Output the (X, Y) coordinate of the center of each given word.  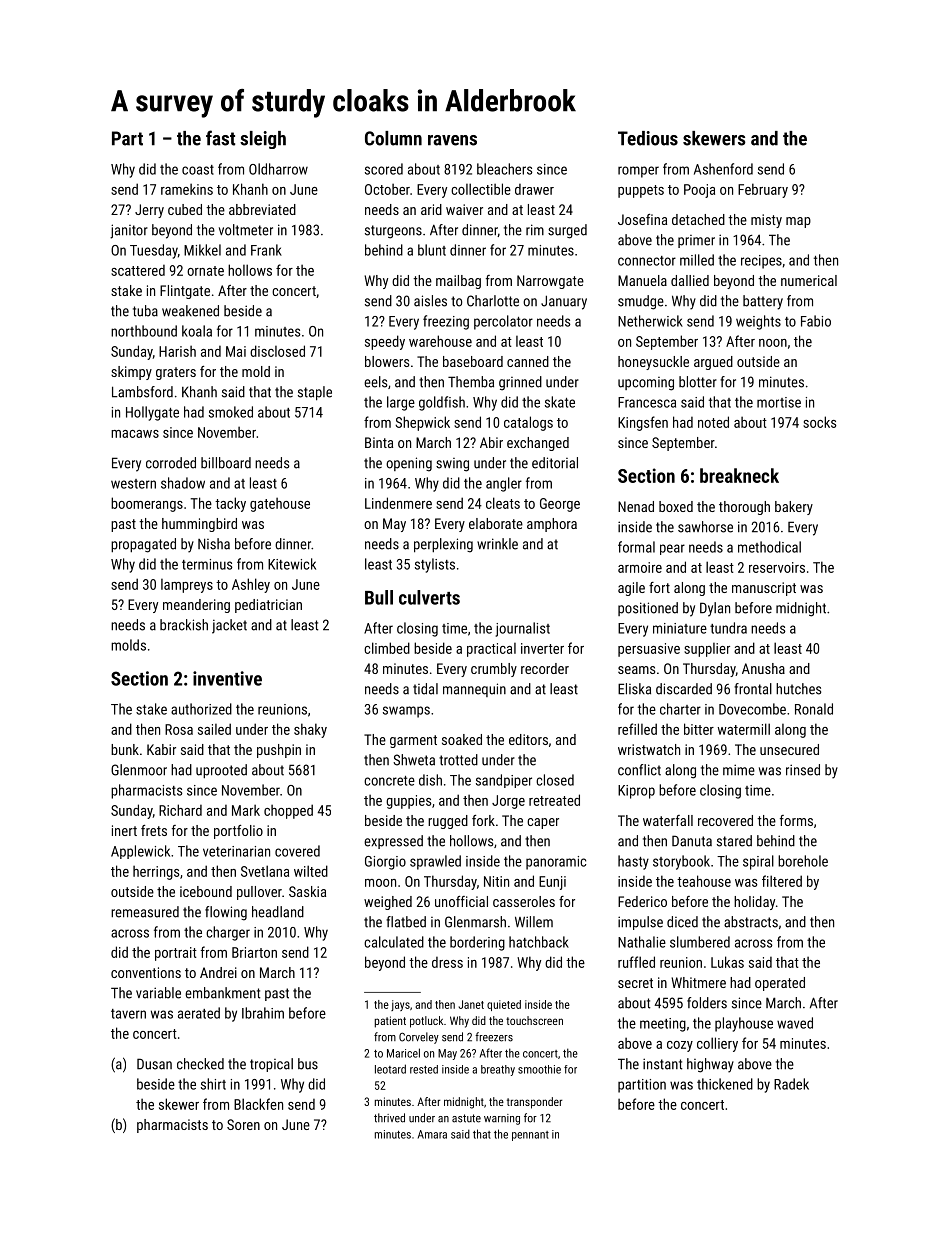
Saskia (307, 891)
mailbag (458, 282)
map (798, 222)
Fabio (816, 321)
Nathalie (642, 942)
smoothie (539, 1069)
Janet (471, 1004)
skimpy (131, 373)
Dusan (154, 1064)
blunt (432, 250)
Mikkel (202, 250)
